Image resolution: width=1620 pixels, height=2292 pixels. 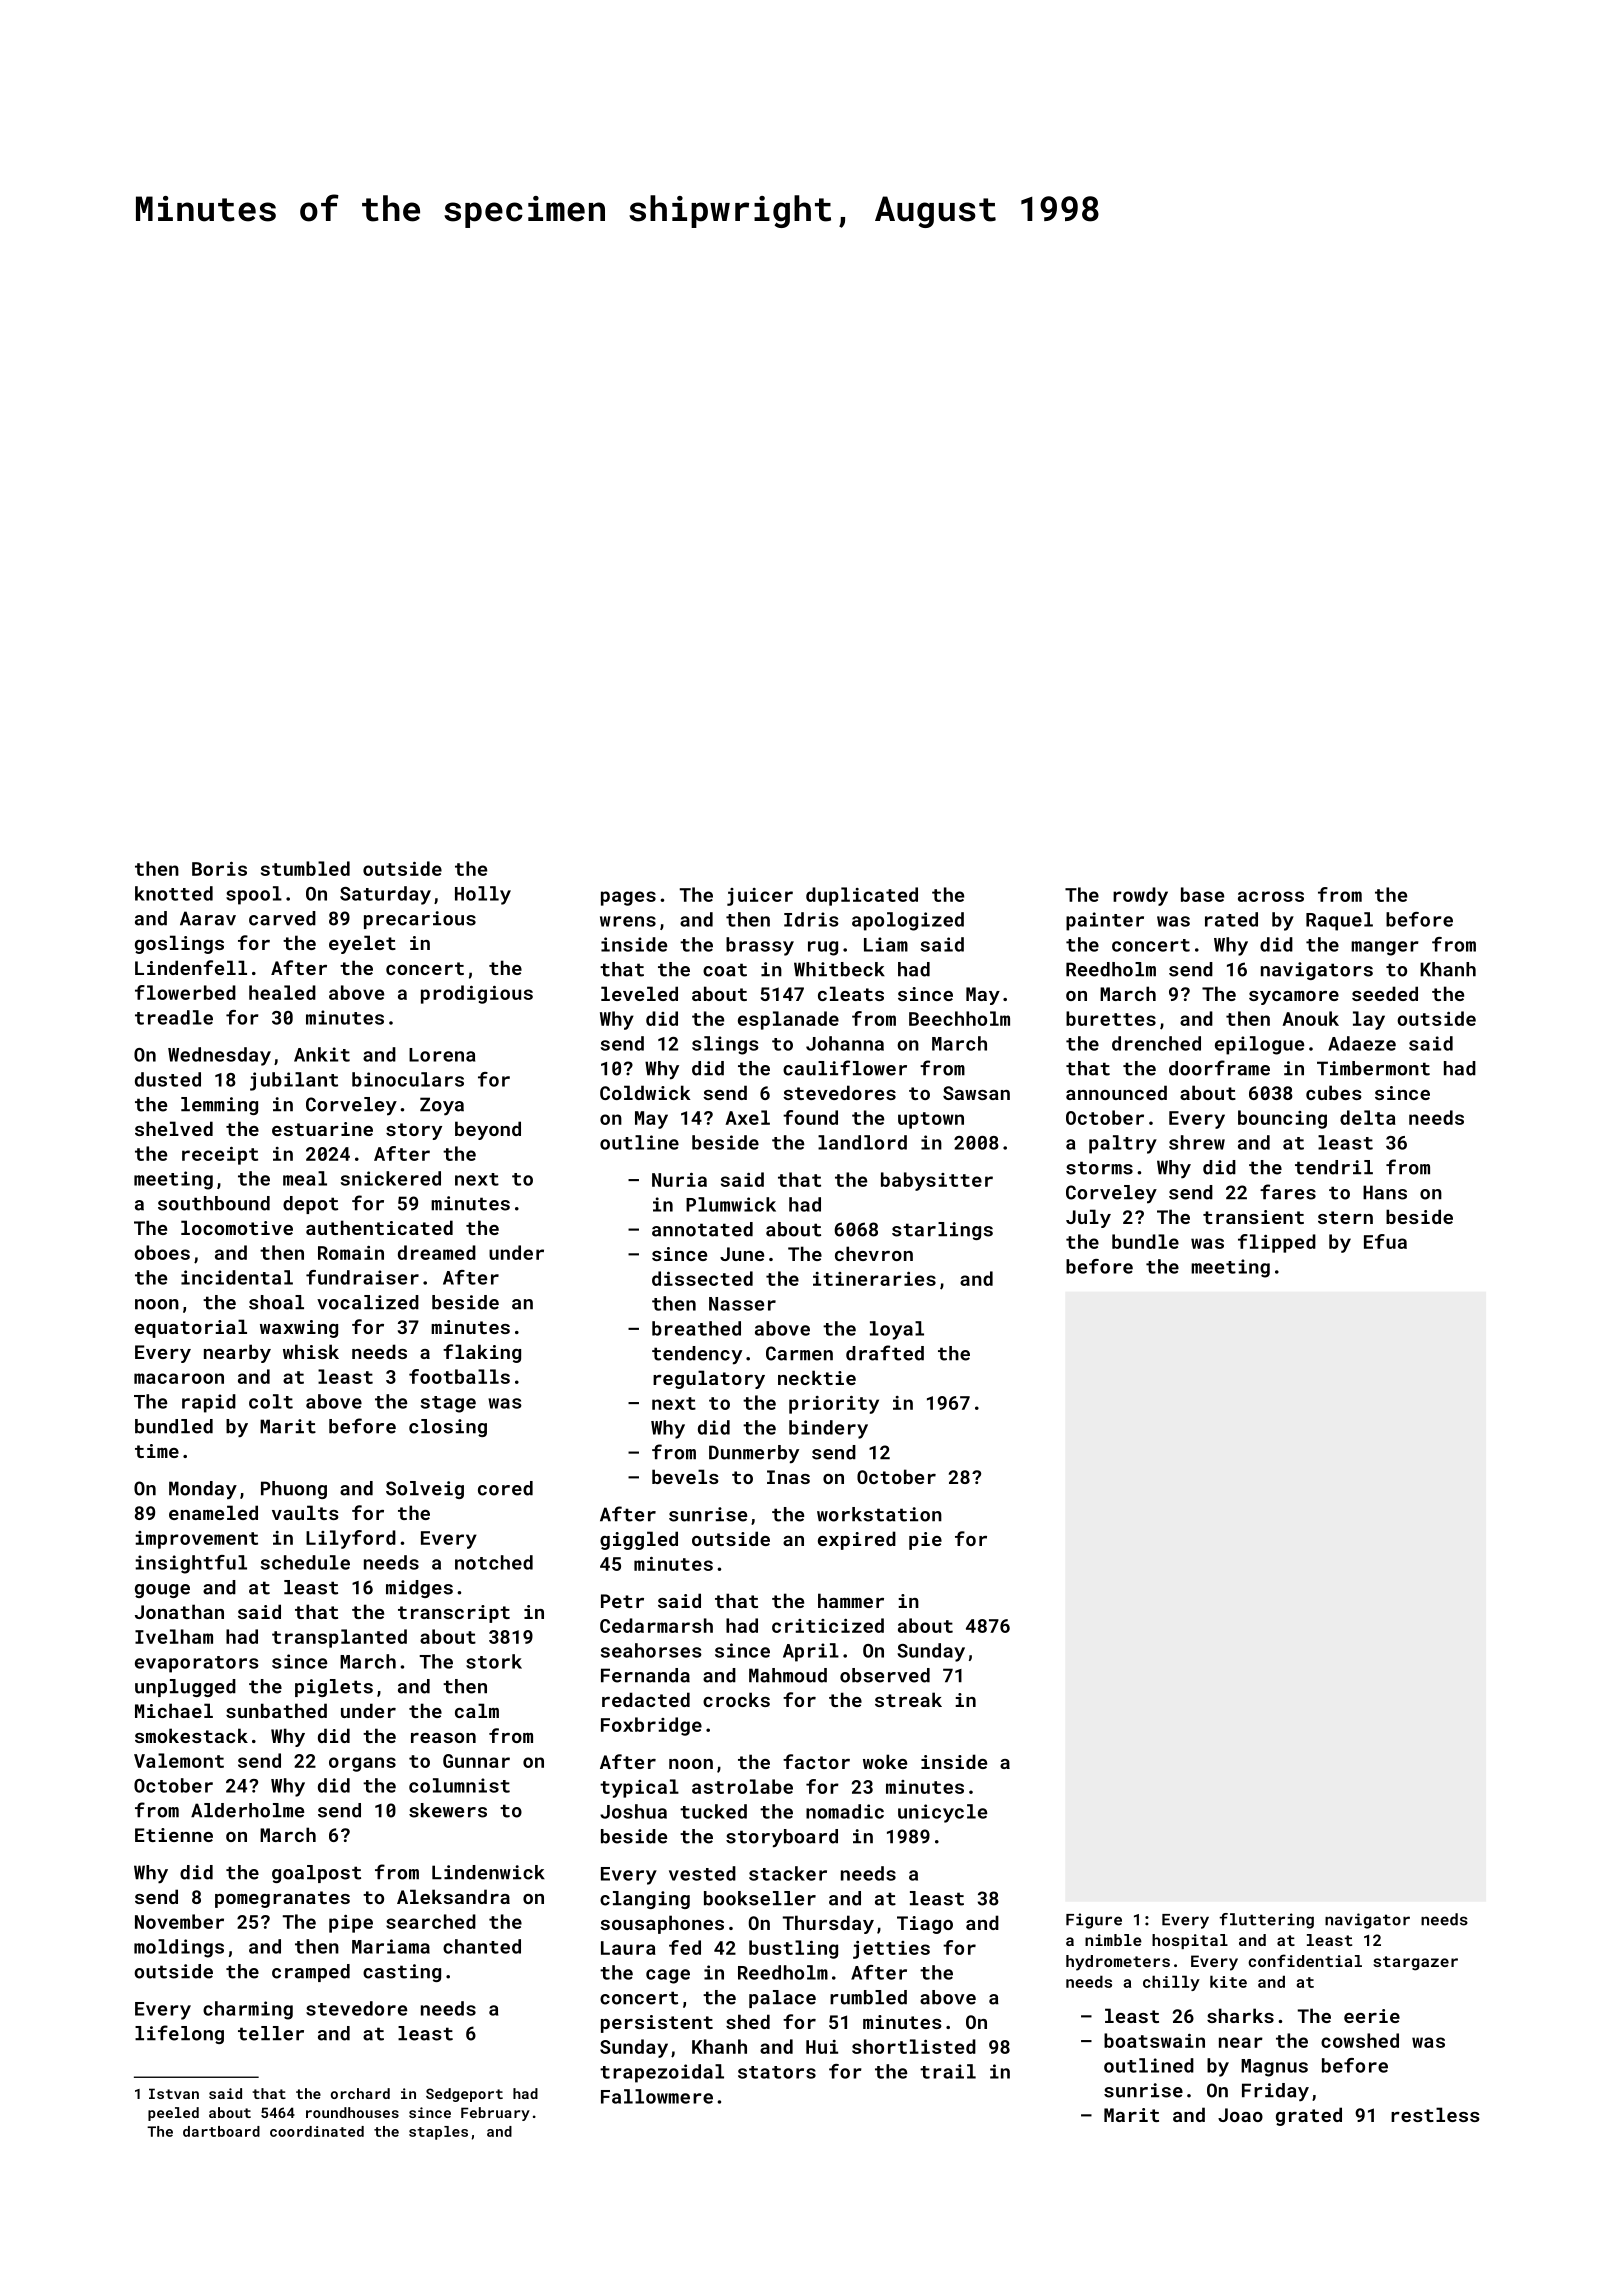 What do you see at coordinates (885, 1353) in the document?
I see `drafted` at bounding box center [885, 1353].
